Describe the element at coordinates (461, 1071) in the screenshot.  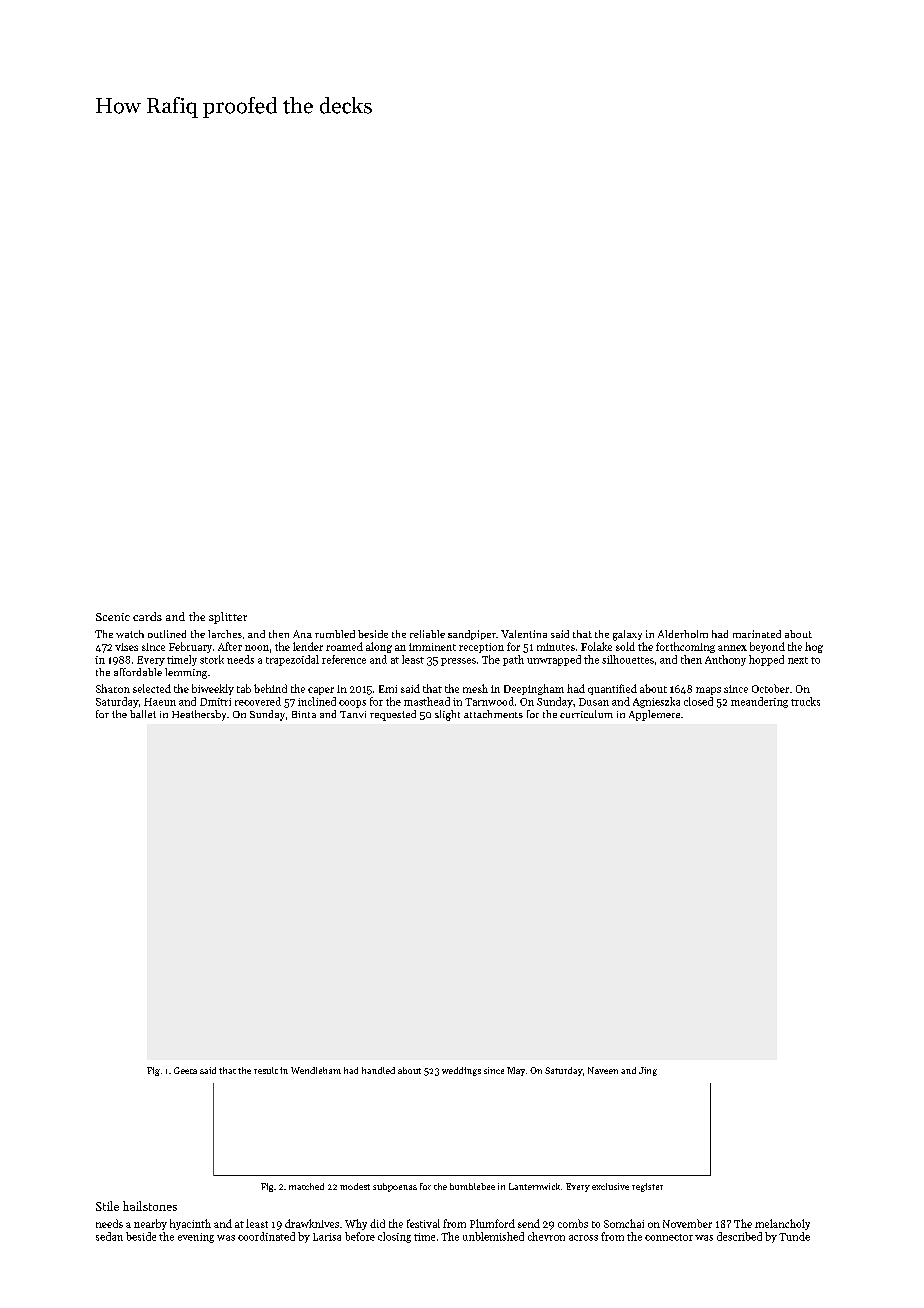
I see `weddings` at that location.
